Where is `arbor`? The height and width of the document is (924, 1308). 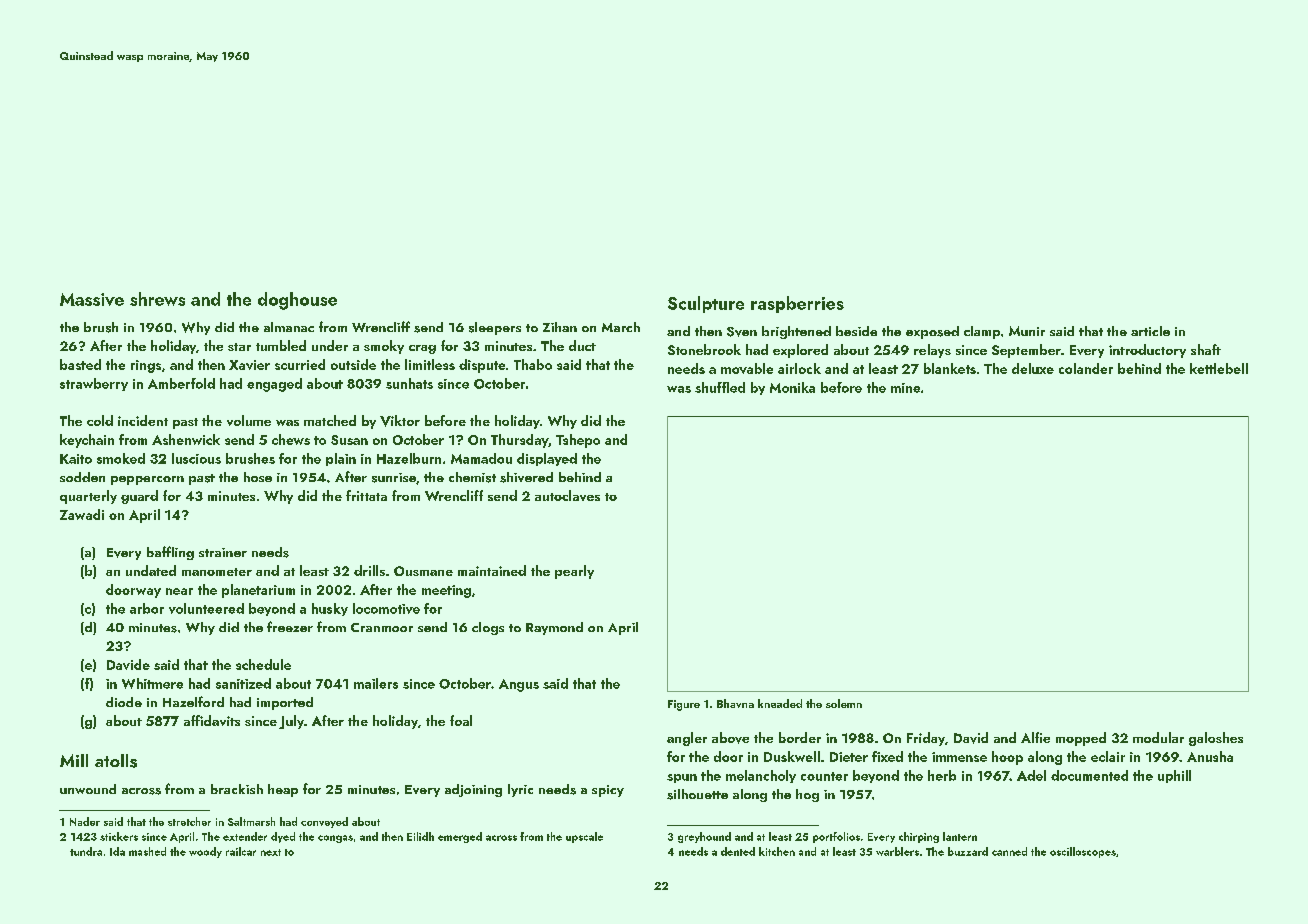
arbor is located at coordinates (147, 608).
